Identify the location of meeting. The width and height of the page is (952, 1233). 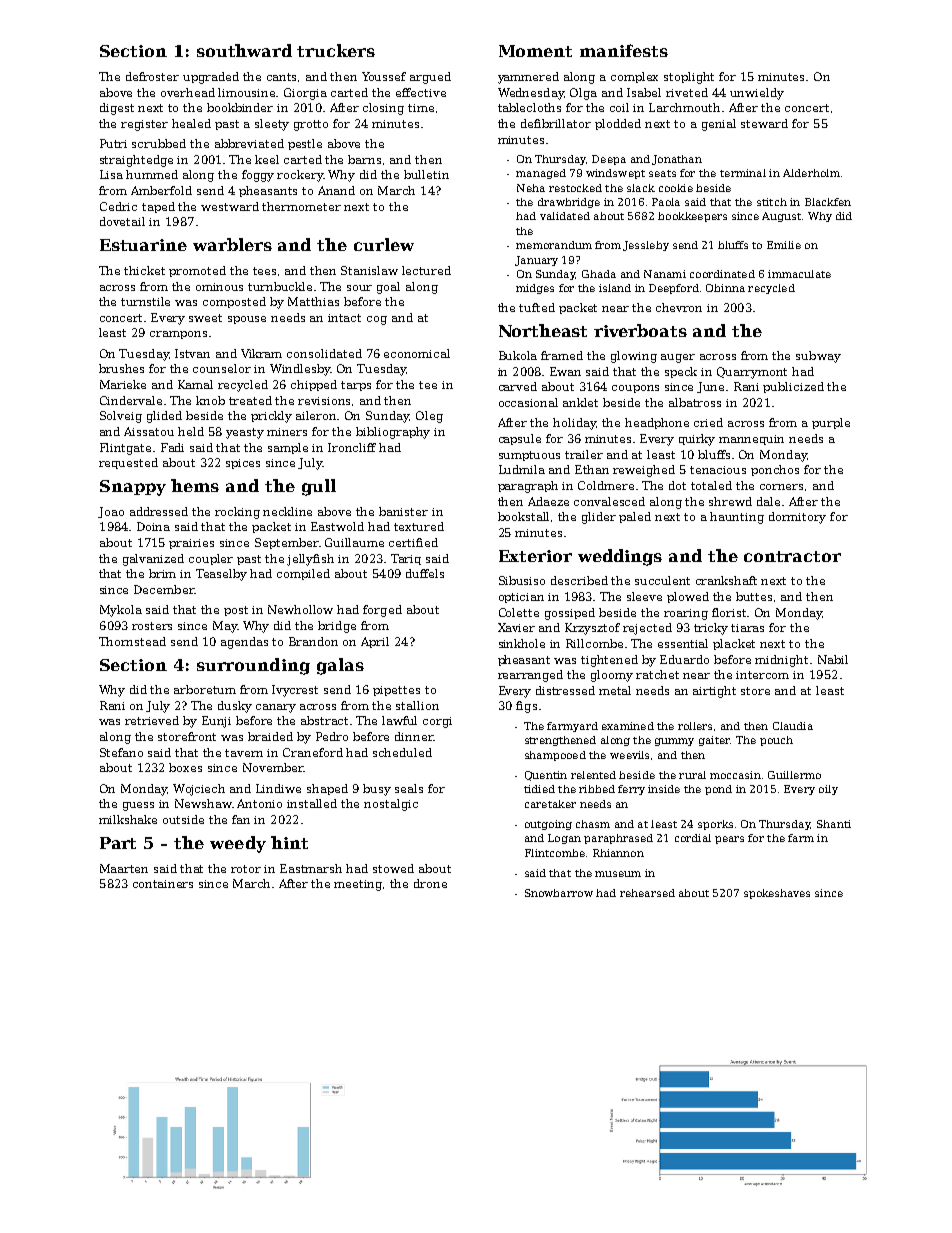
(358, 885).
